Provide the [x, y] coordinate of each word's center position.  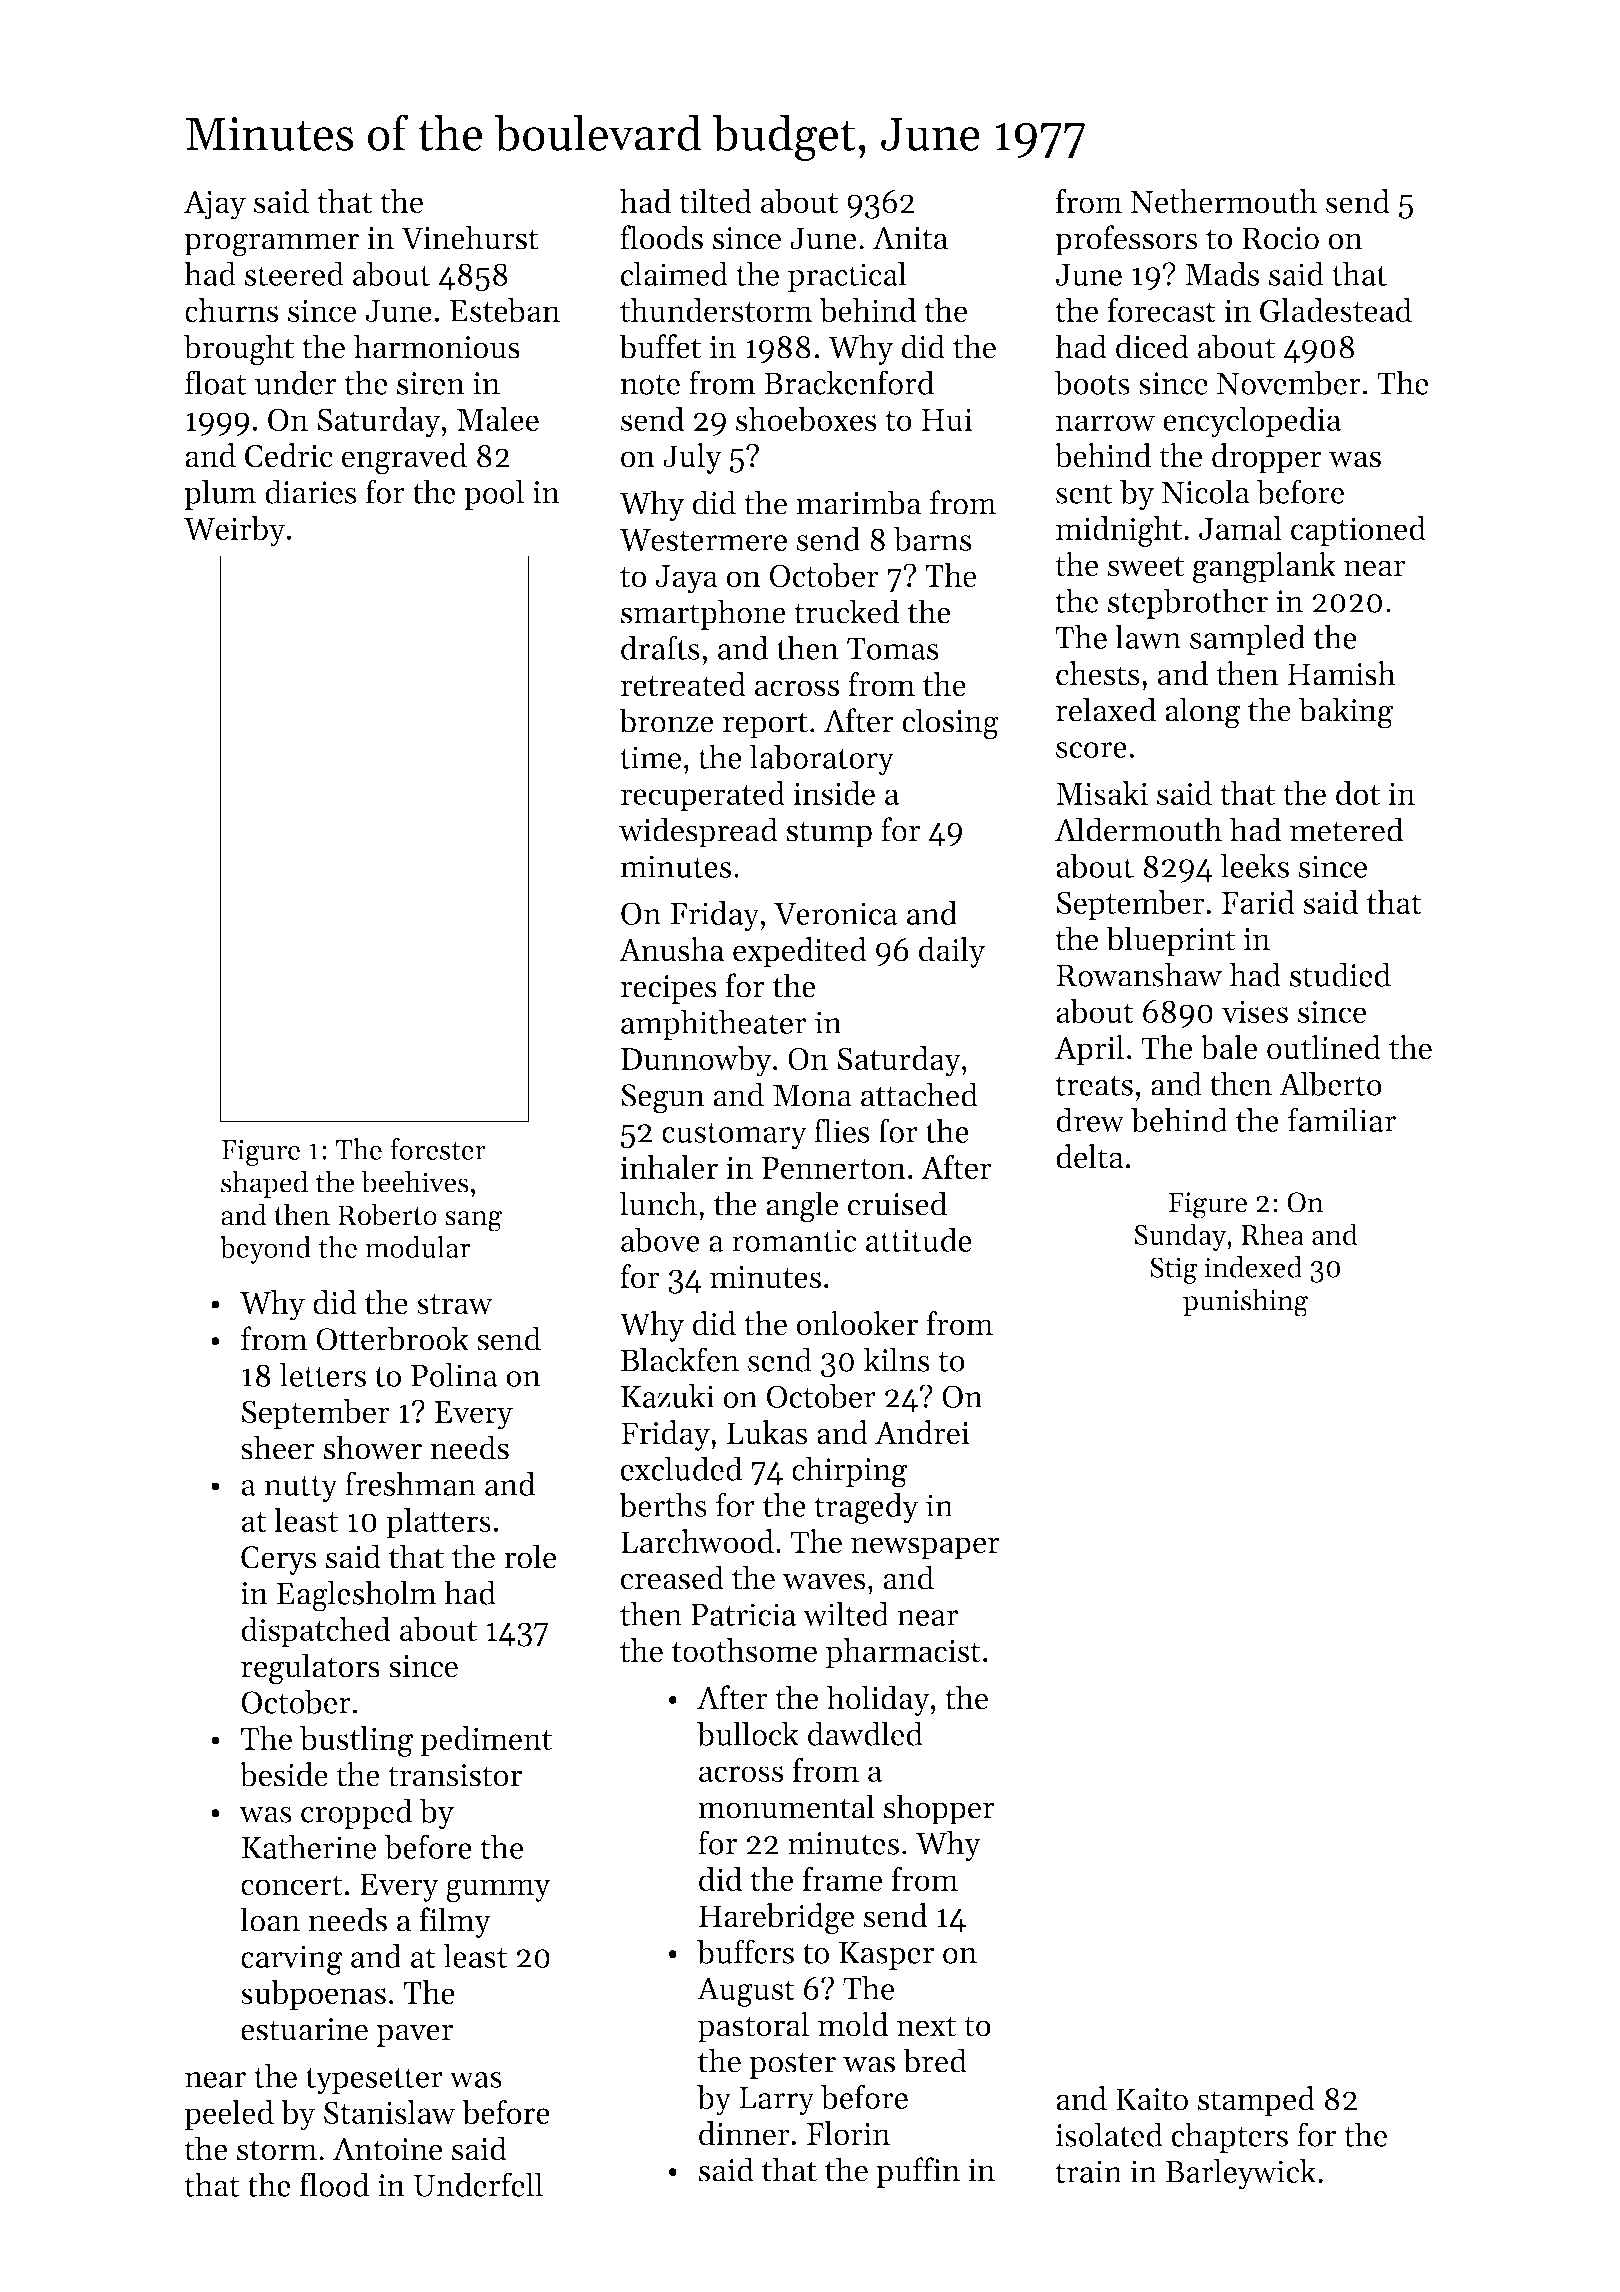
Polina [454, 1374]
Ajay [215, 205]
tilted [715, 201]
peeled [229, 2115]
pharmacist [903, 1653]
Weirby [235, 531]
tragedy [866, 1508]
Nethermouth [1224, 201]
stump [829, 834]
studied [1340, 974]
